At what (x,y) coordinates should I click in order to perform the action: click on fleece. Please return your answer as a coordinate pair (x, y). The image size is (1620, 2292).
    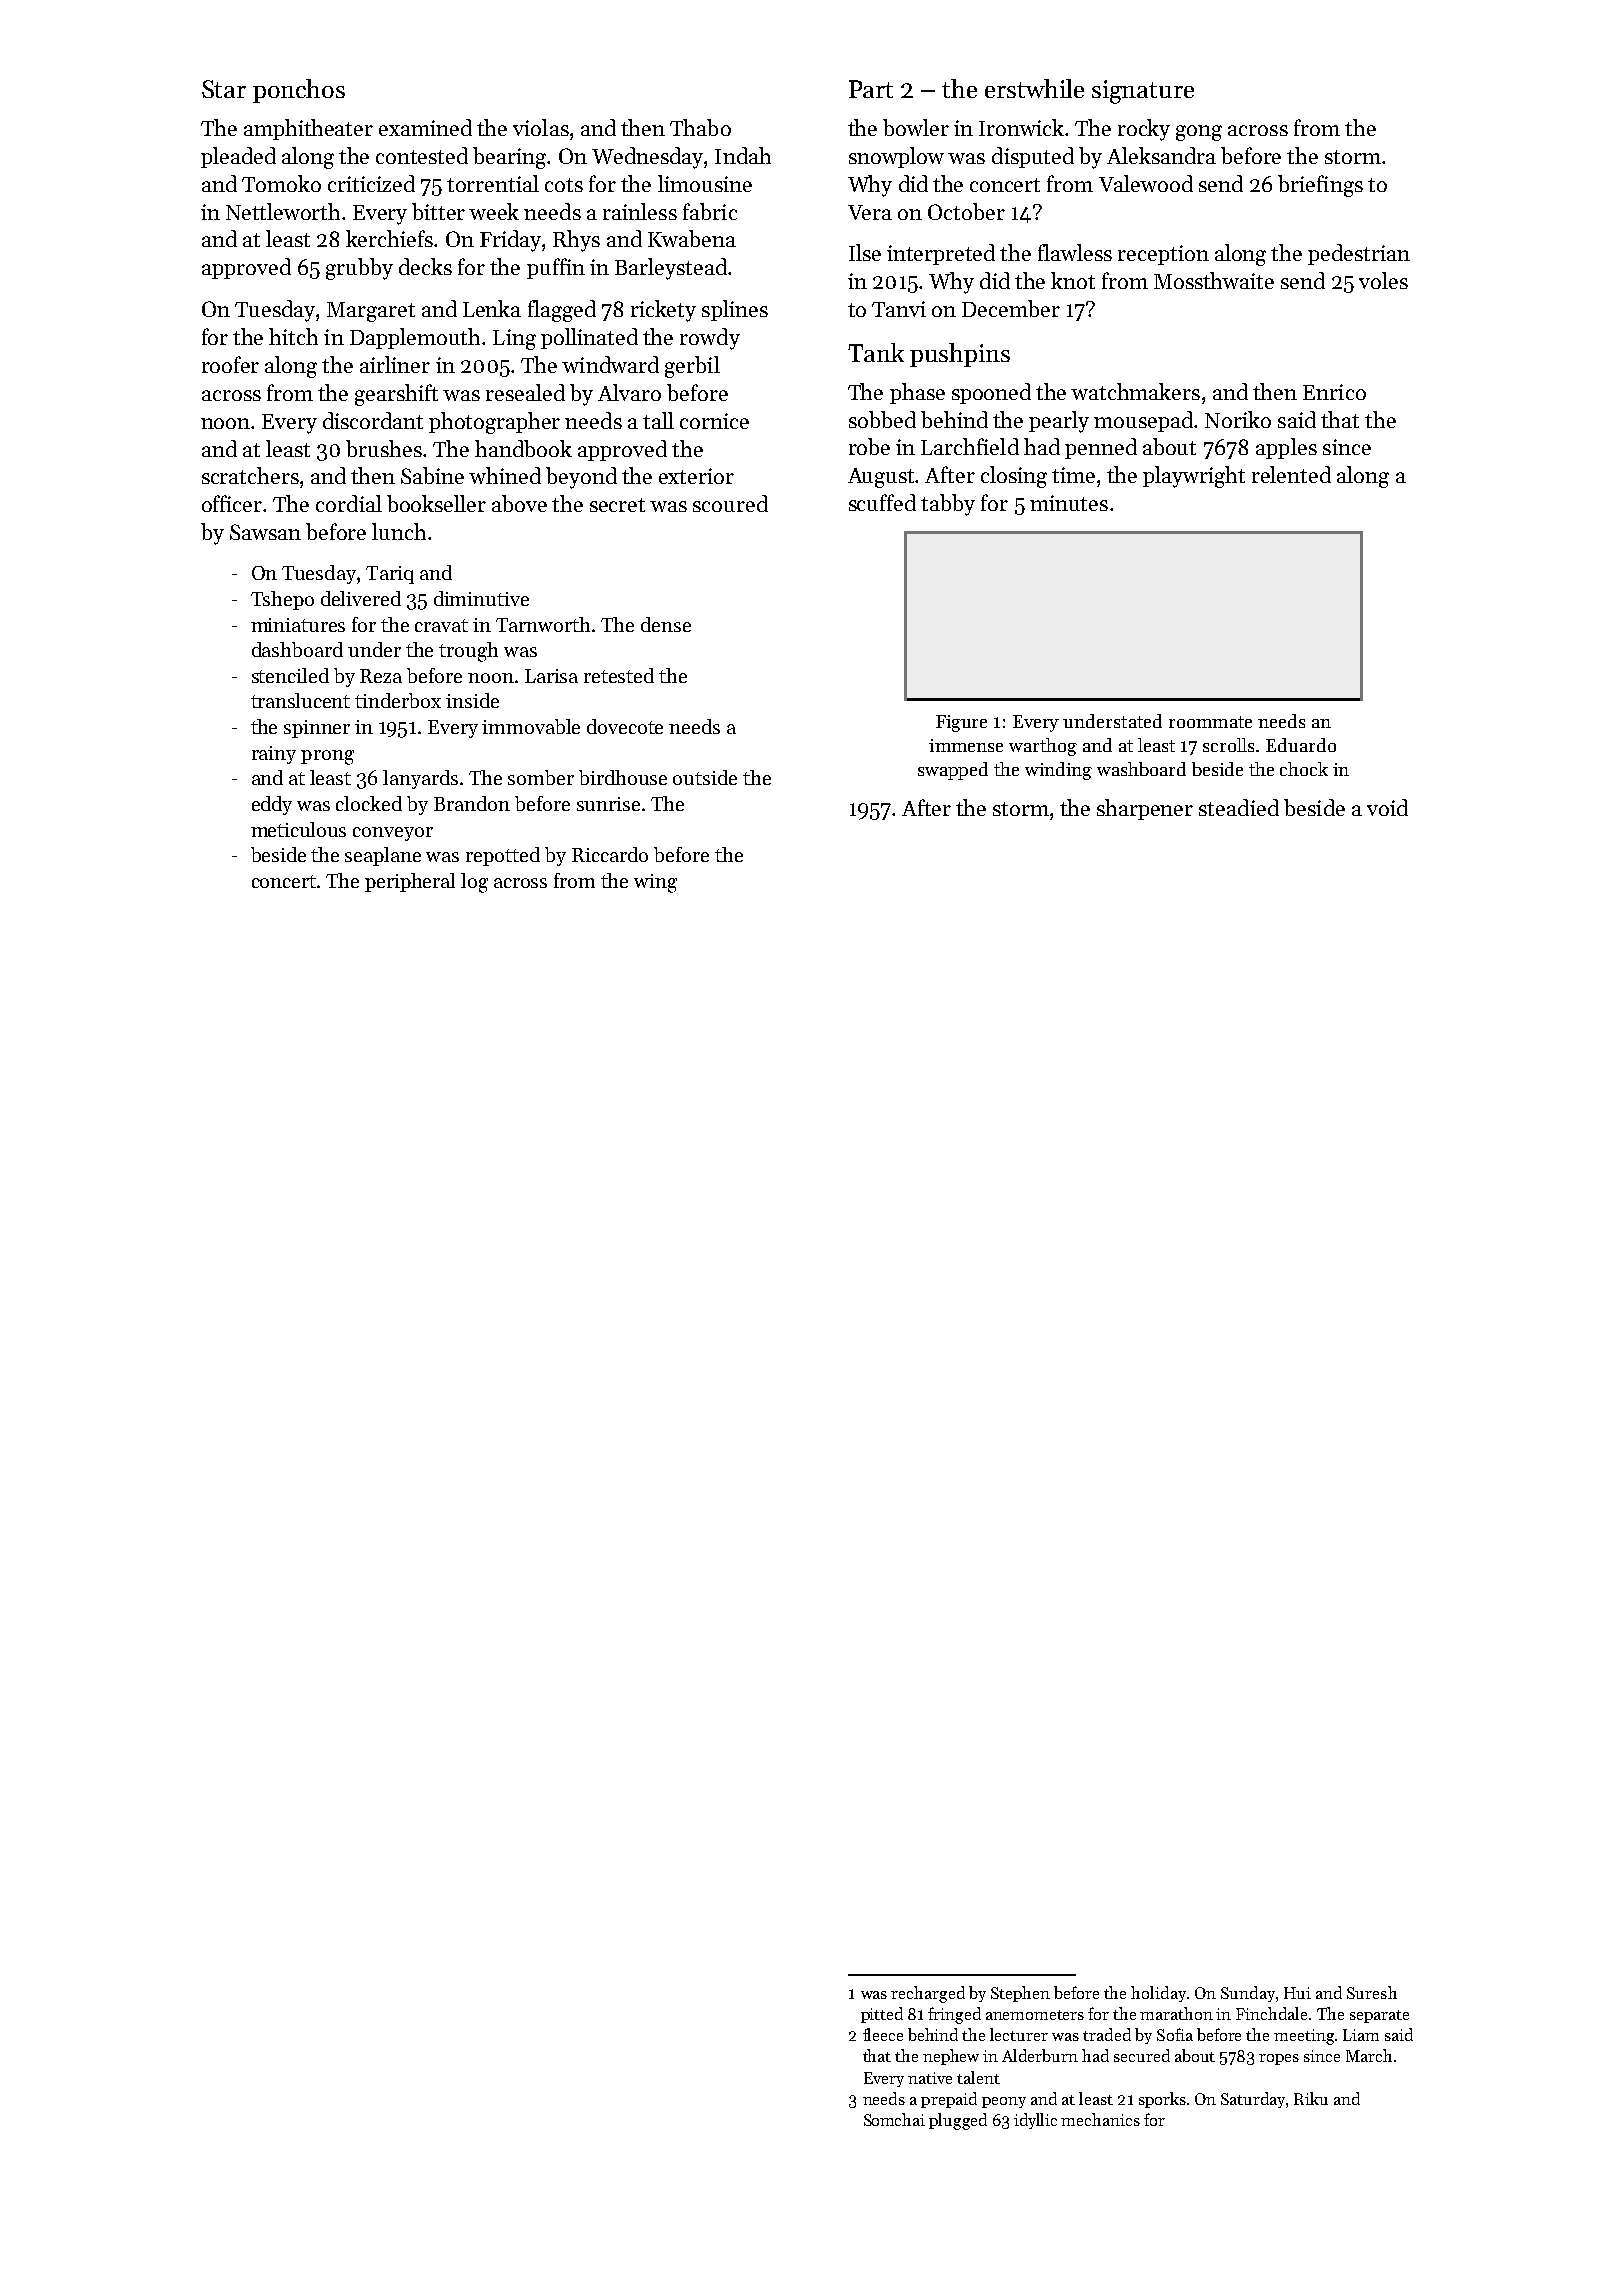
    Looking at the image, I should click on (883, 2034).
